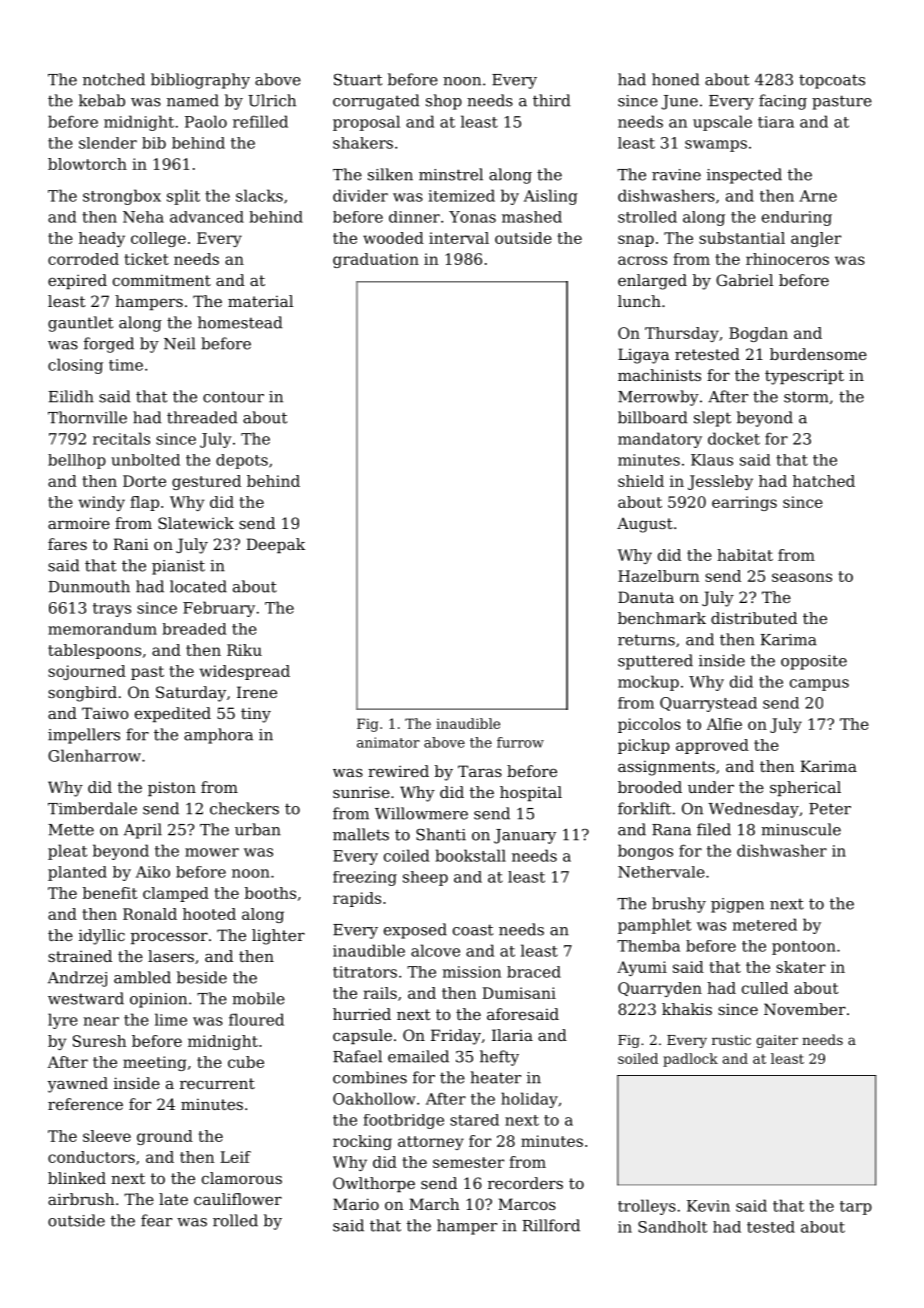  Describe the element at coordinates (143, 831) in the screenshot. I see `April` at that location.
